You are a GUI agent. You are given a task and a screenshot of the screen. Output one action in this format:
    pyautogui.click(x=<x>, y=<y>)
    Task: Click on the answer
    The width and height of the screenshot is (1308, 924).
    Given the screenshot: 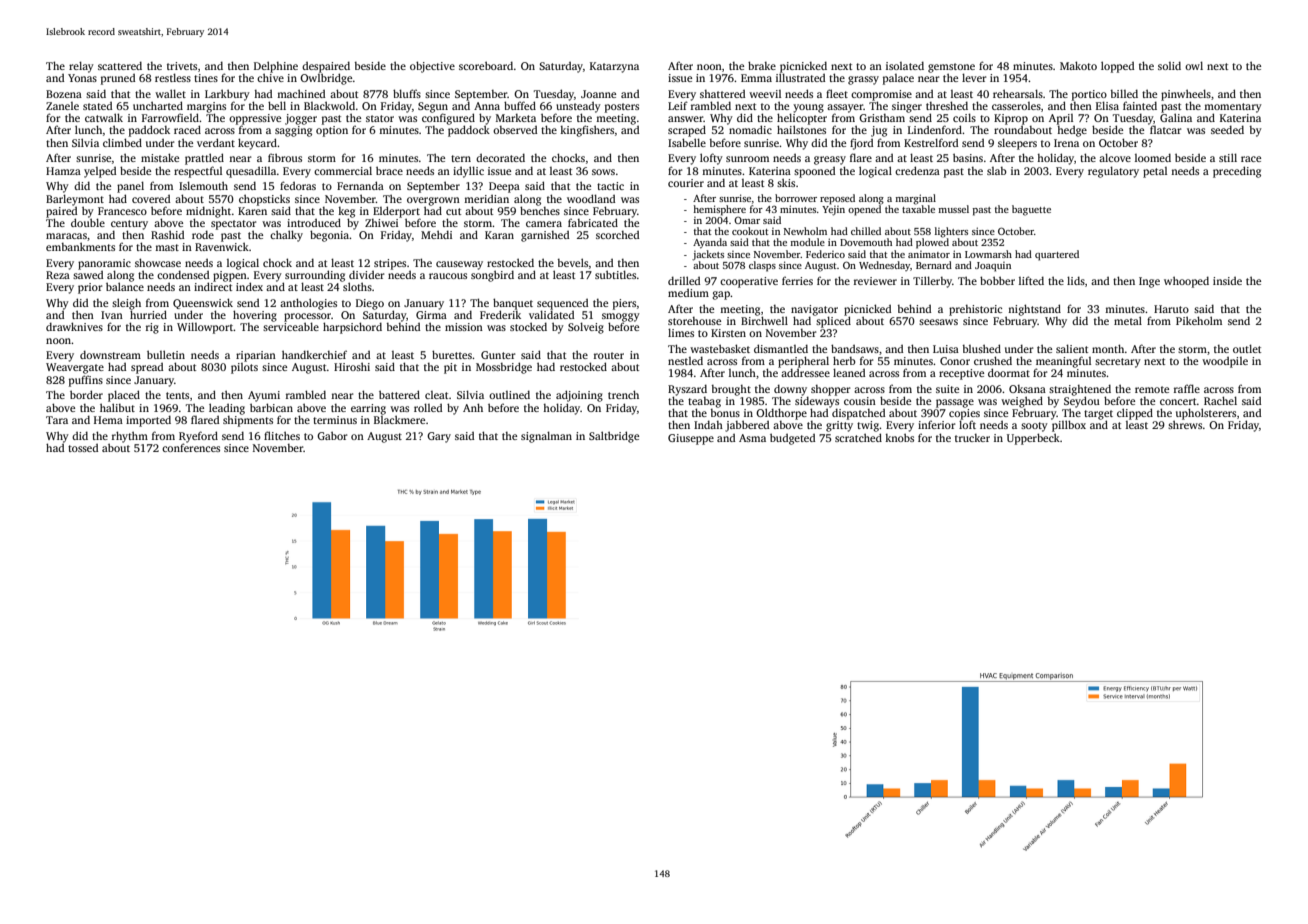 What is the action you would take?
    pyautogui.click(x=685, y=119)
